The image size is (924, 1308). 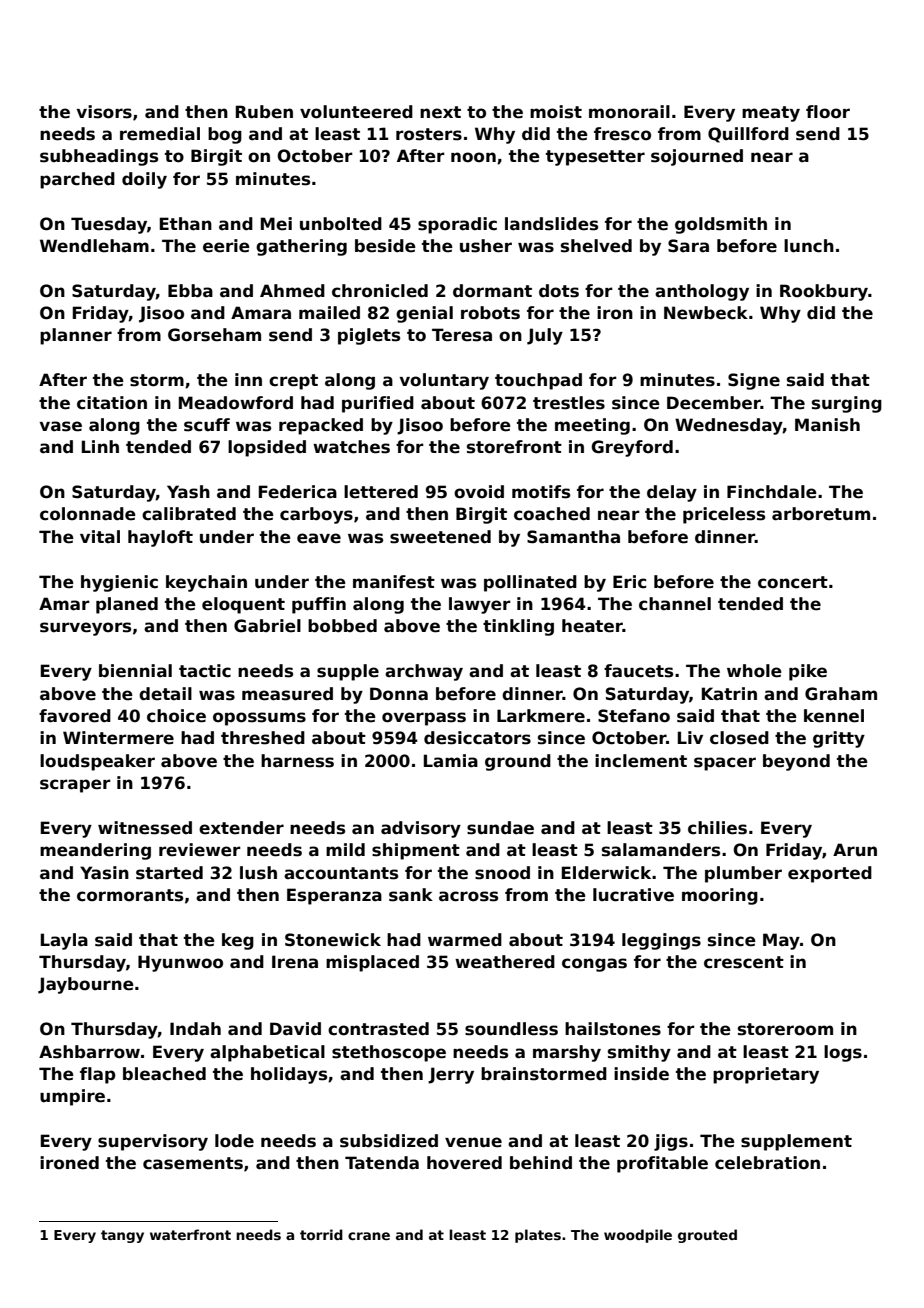 I want to click on lunch, so click(x=809, y=246).
